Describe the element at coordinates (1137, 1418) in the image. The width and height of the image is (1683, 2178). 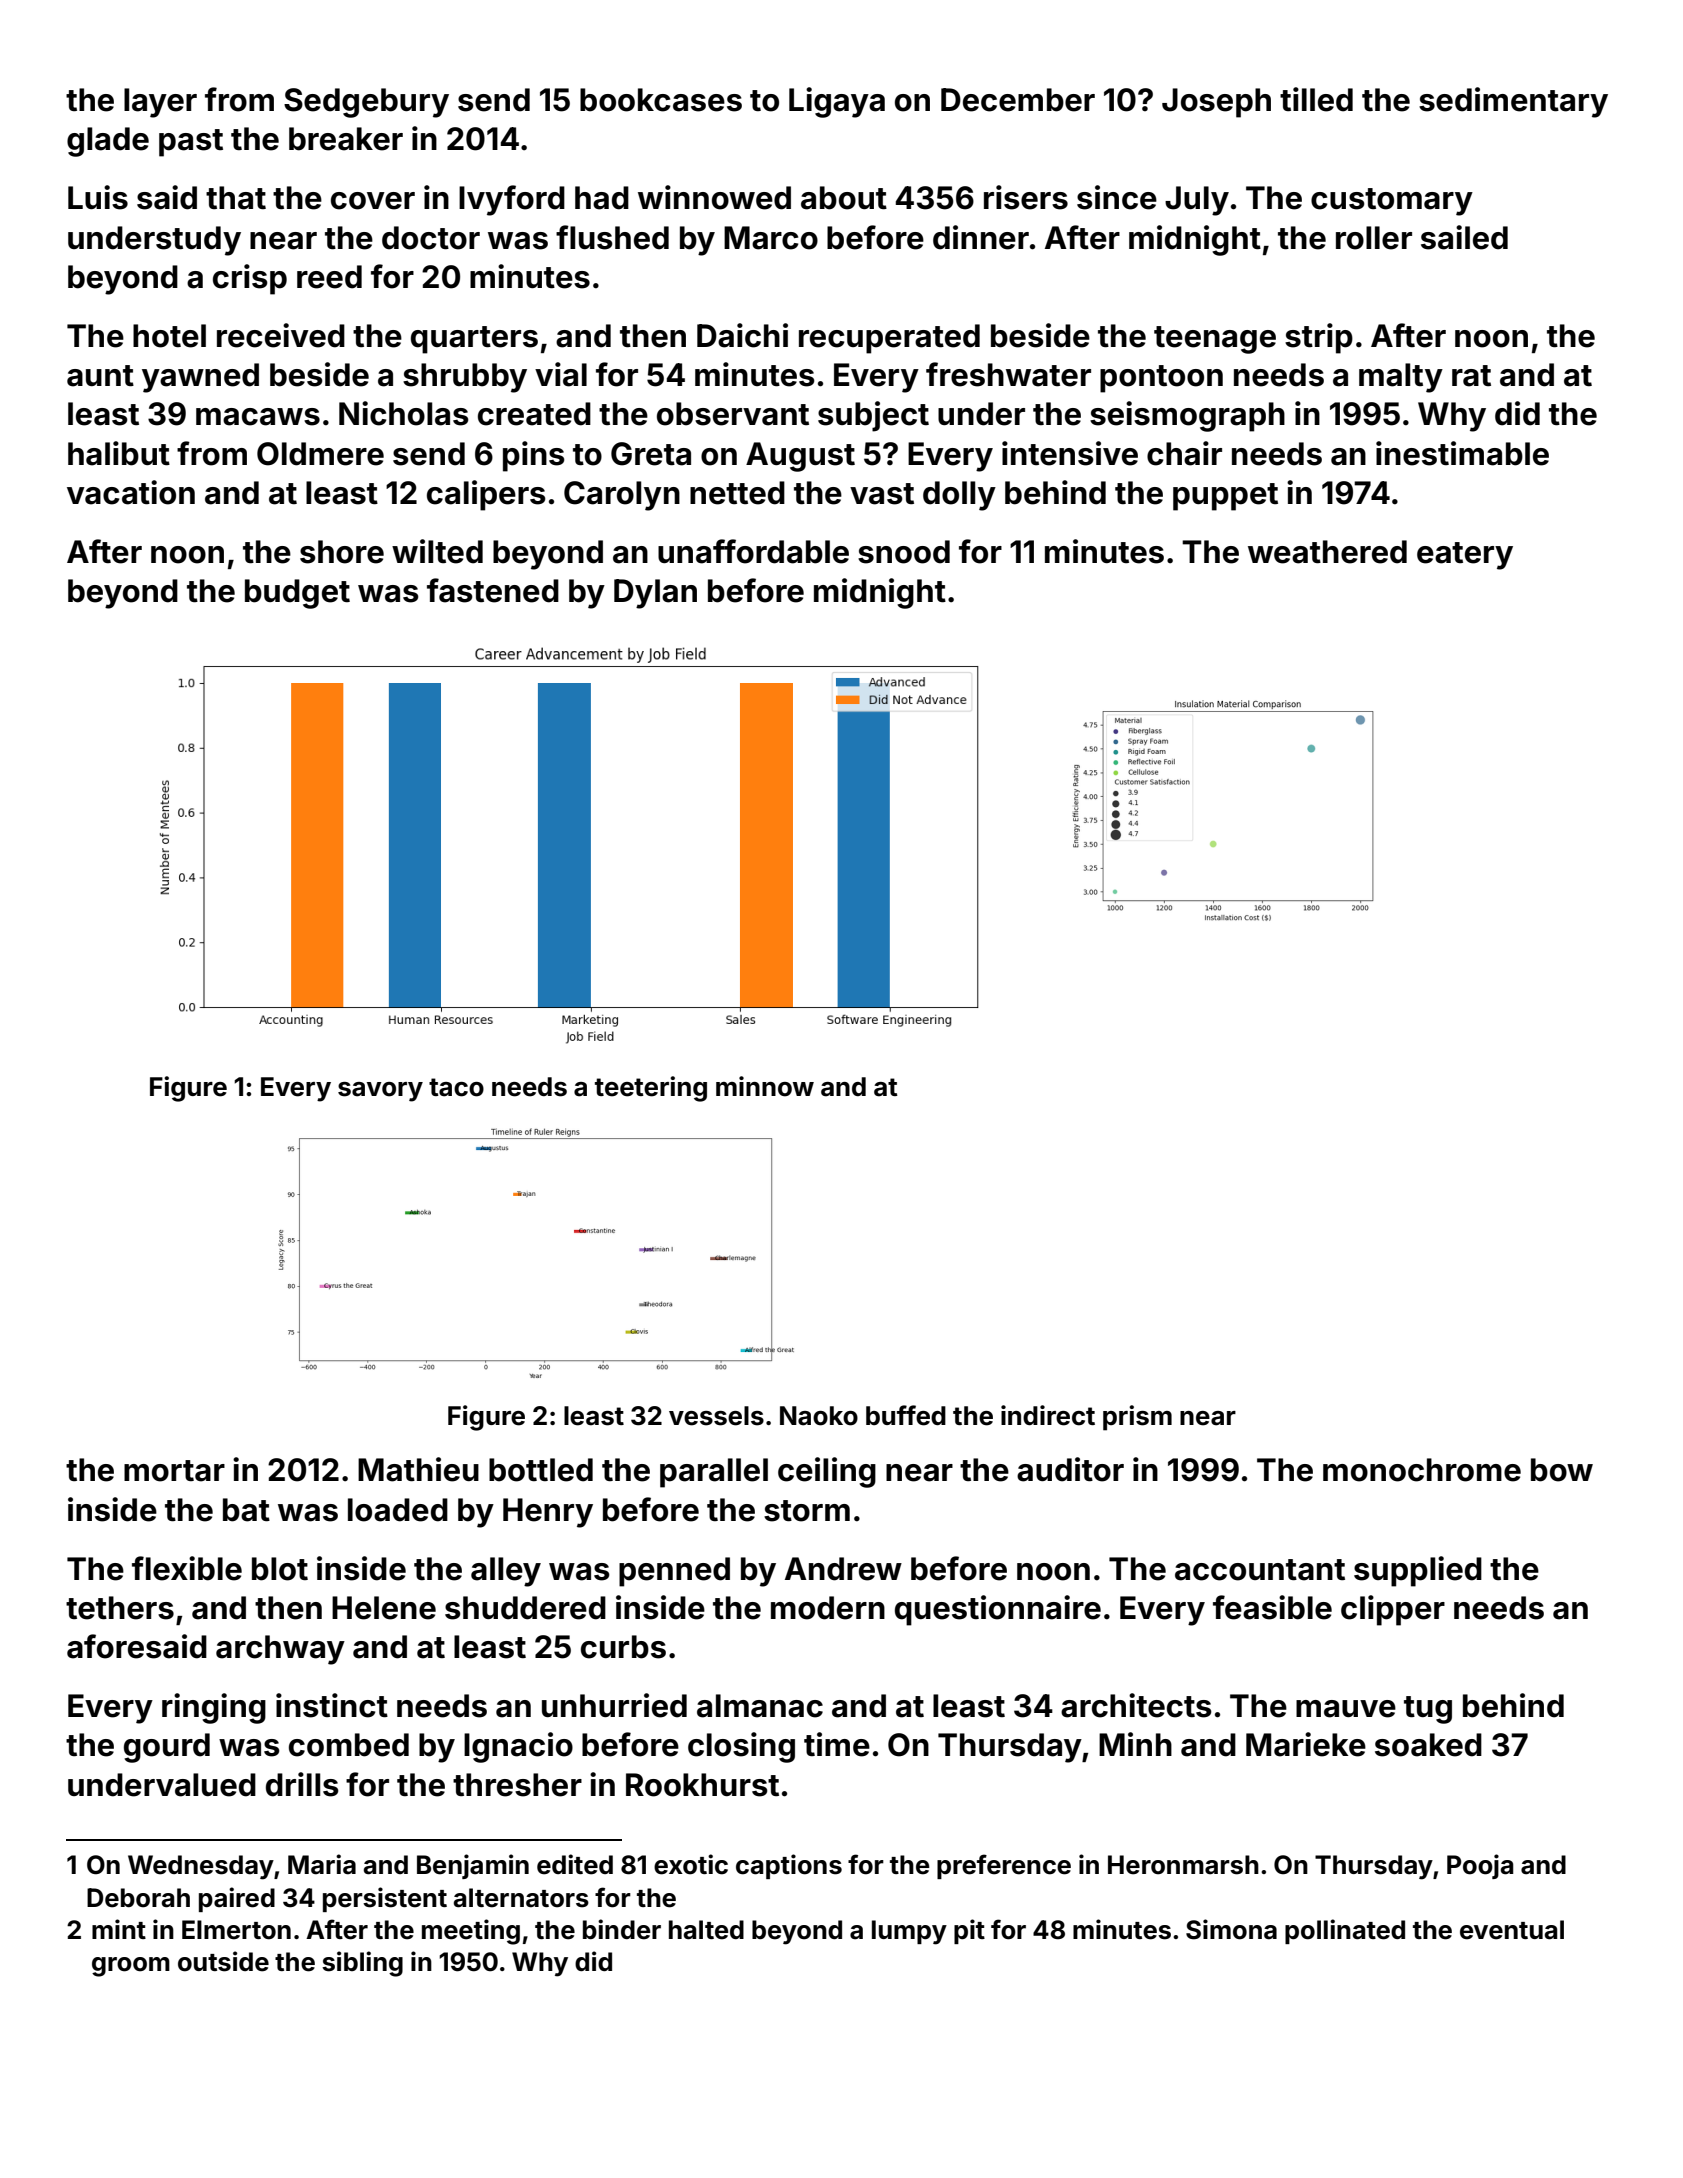
I see `prism` at that location.
